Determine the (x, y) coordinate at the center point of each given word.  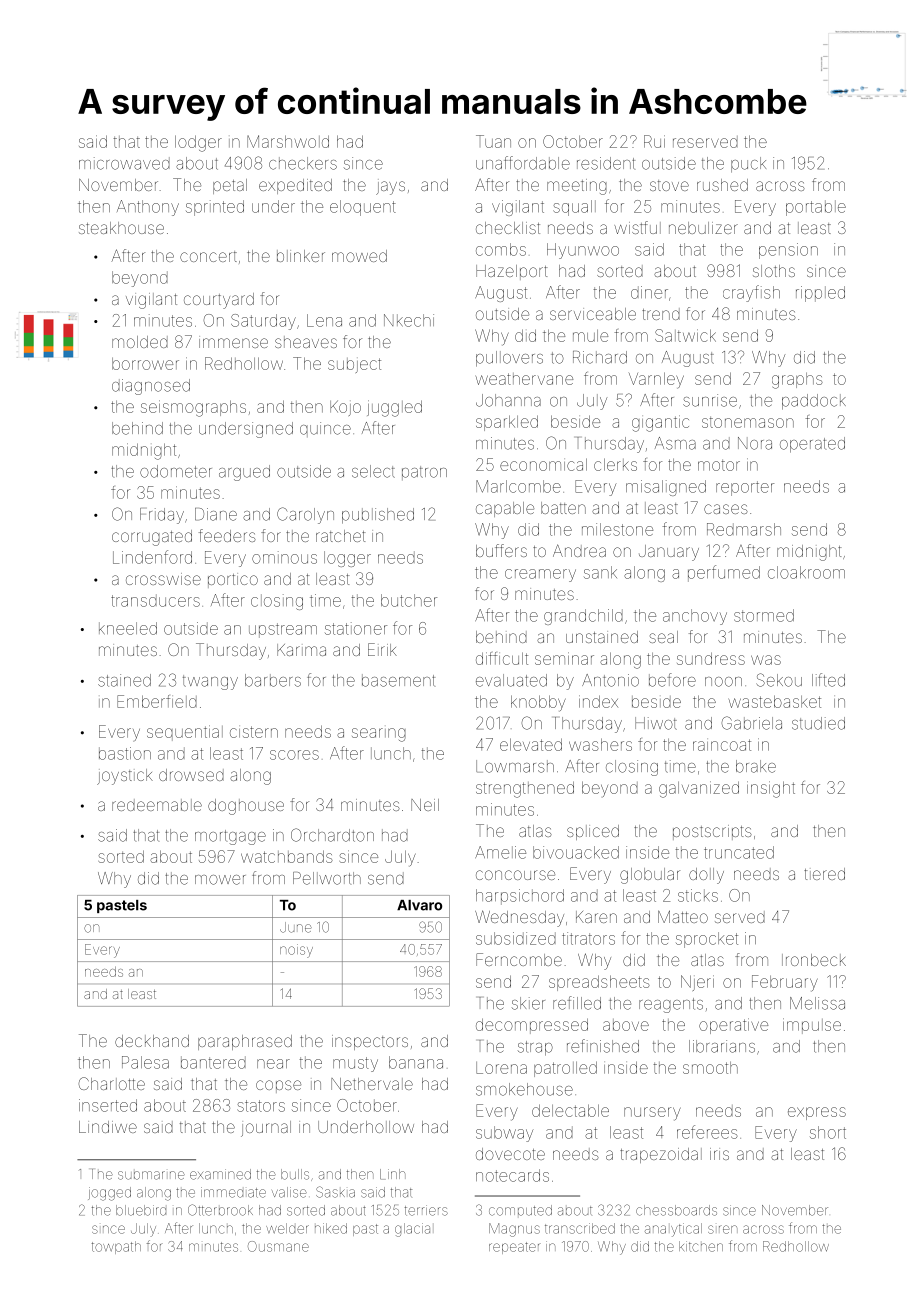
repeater (515, 1248)
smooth (710, 1068)
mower (220, 880)
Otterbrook (220, 1210)
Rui (654, 141)
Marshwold (288, 141)
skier (528, 1003)
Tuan (493, 141)
